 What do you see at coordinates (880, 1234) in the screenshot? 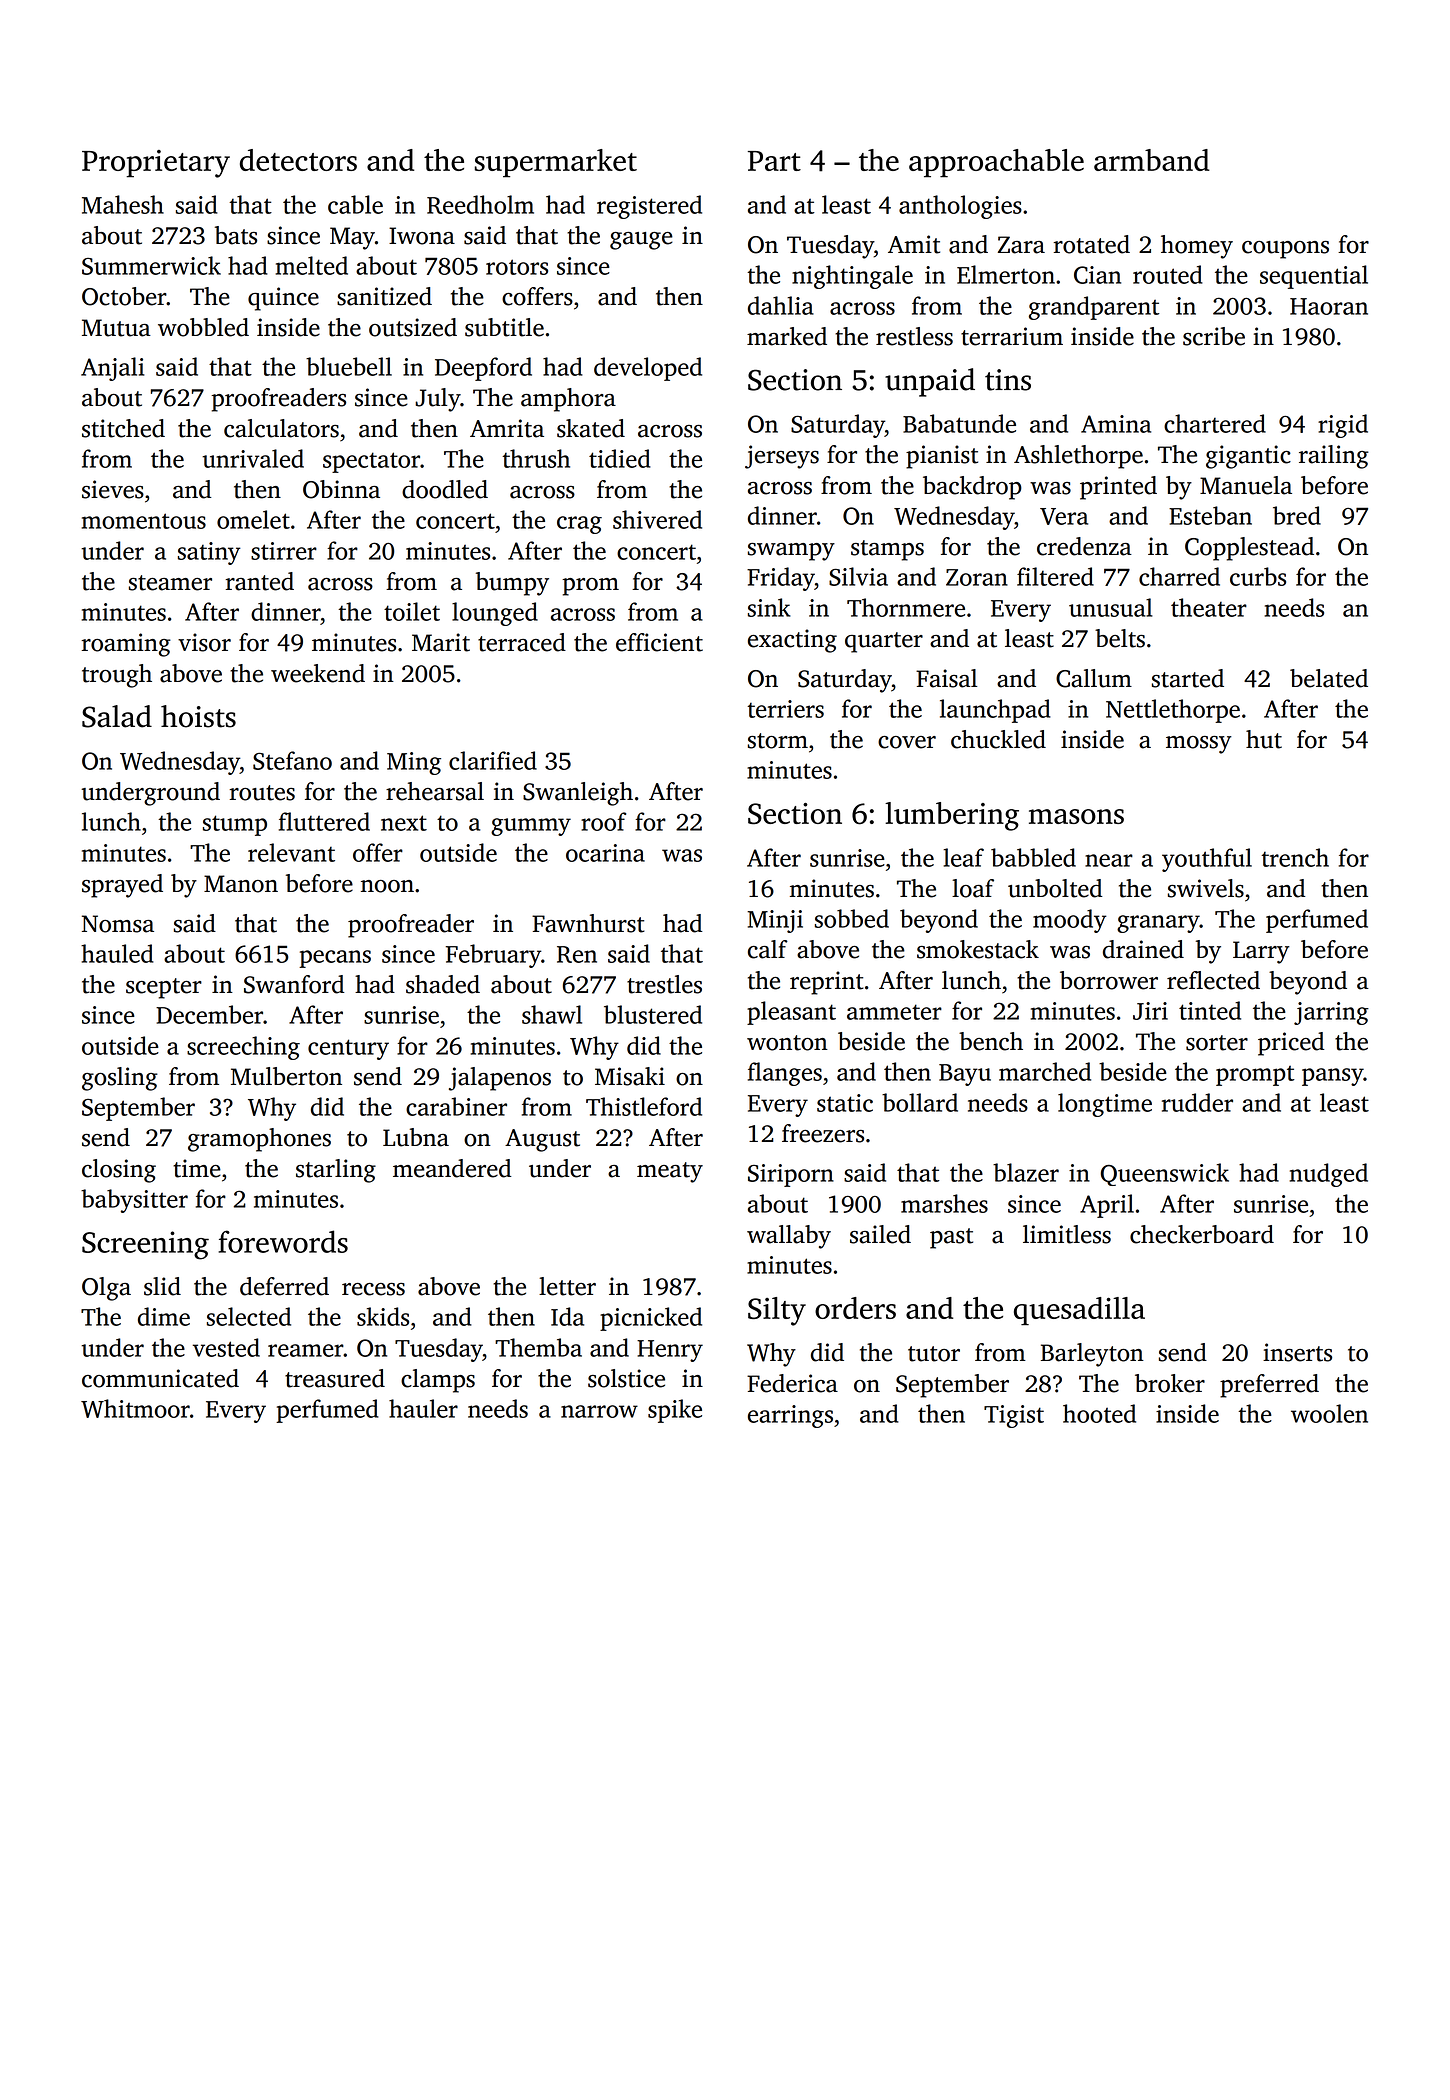
I see `sailed` at bounding box center [880, 1234].
